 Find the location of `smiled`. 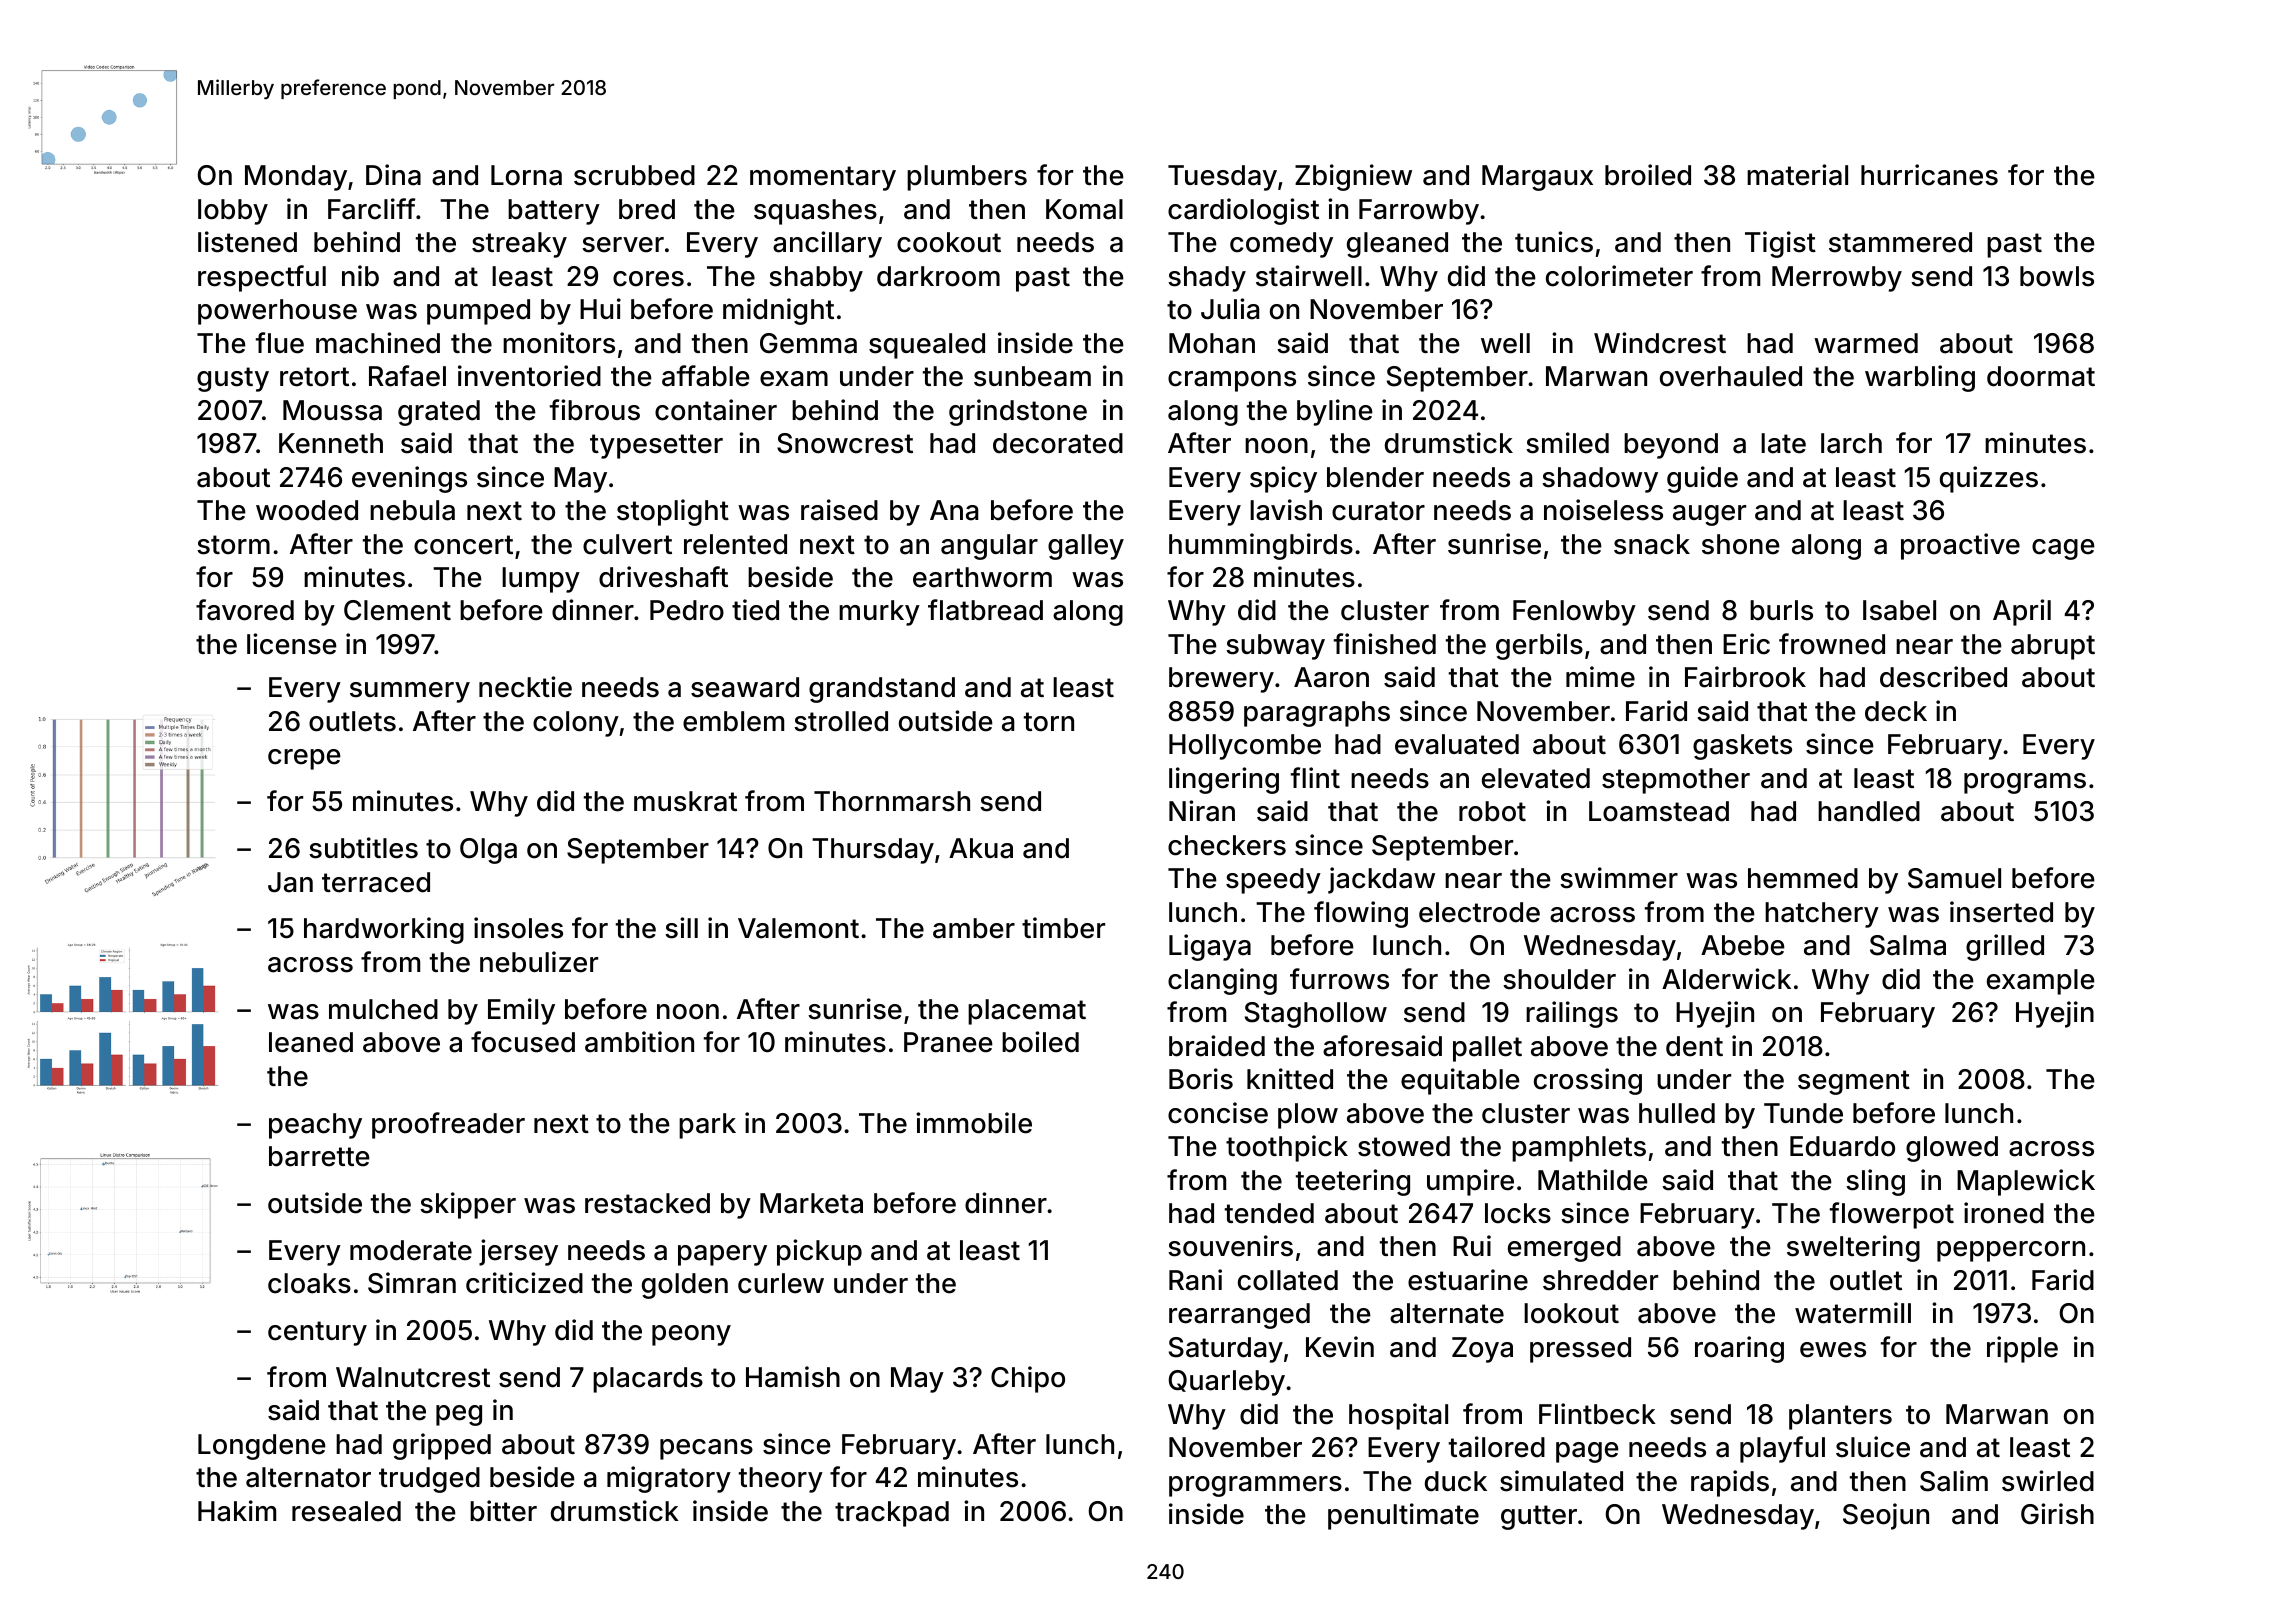

smiled is located at coordinates (1567, 443).
